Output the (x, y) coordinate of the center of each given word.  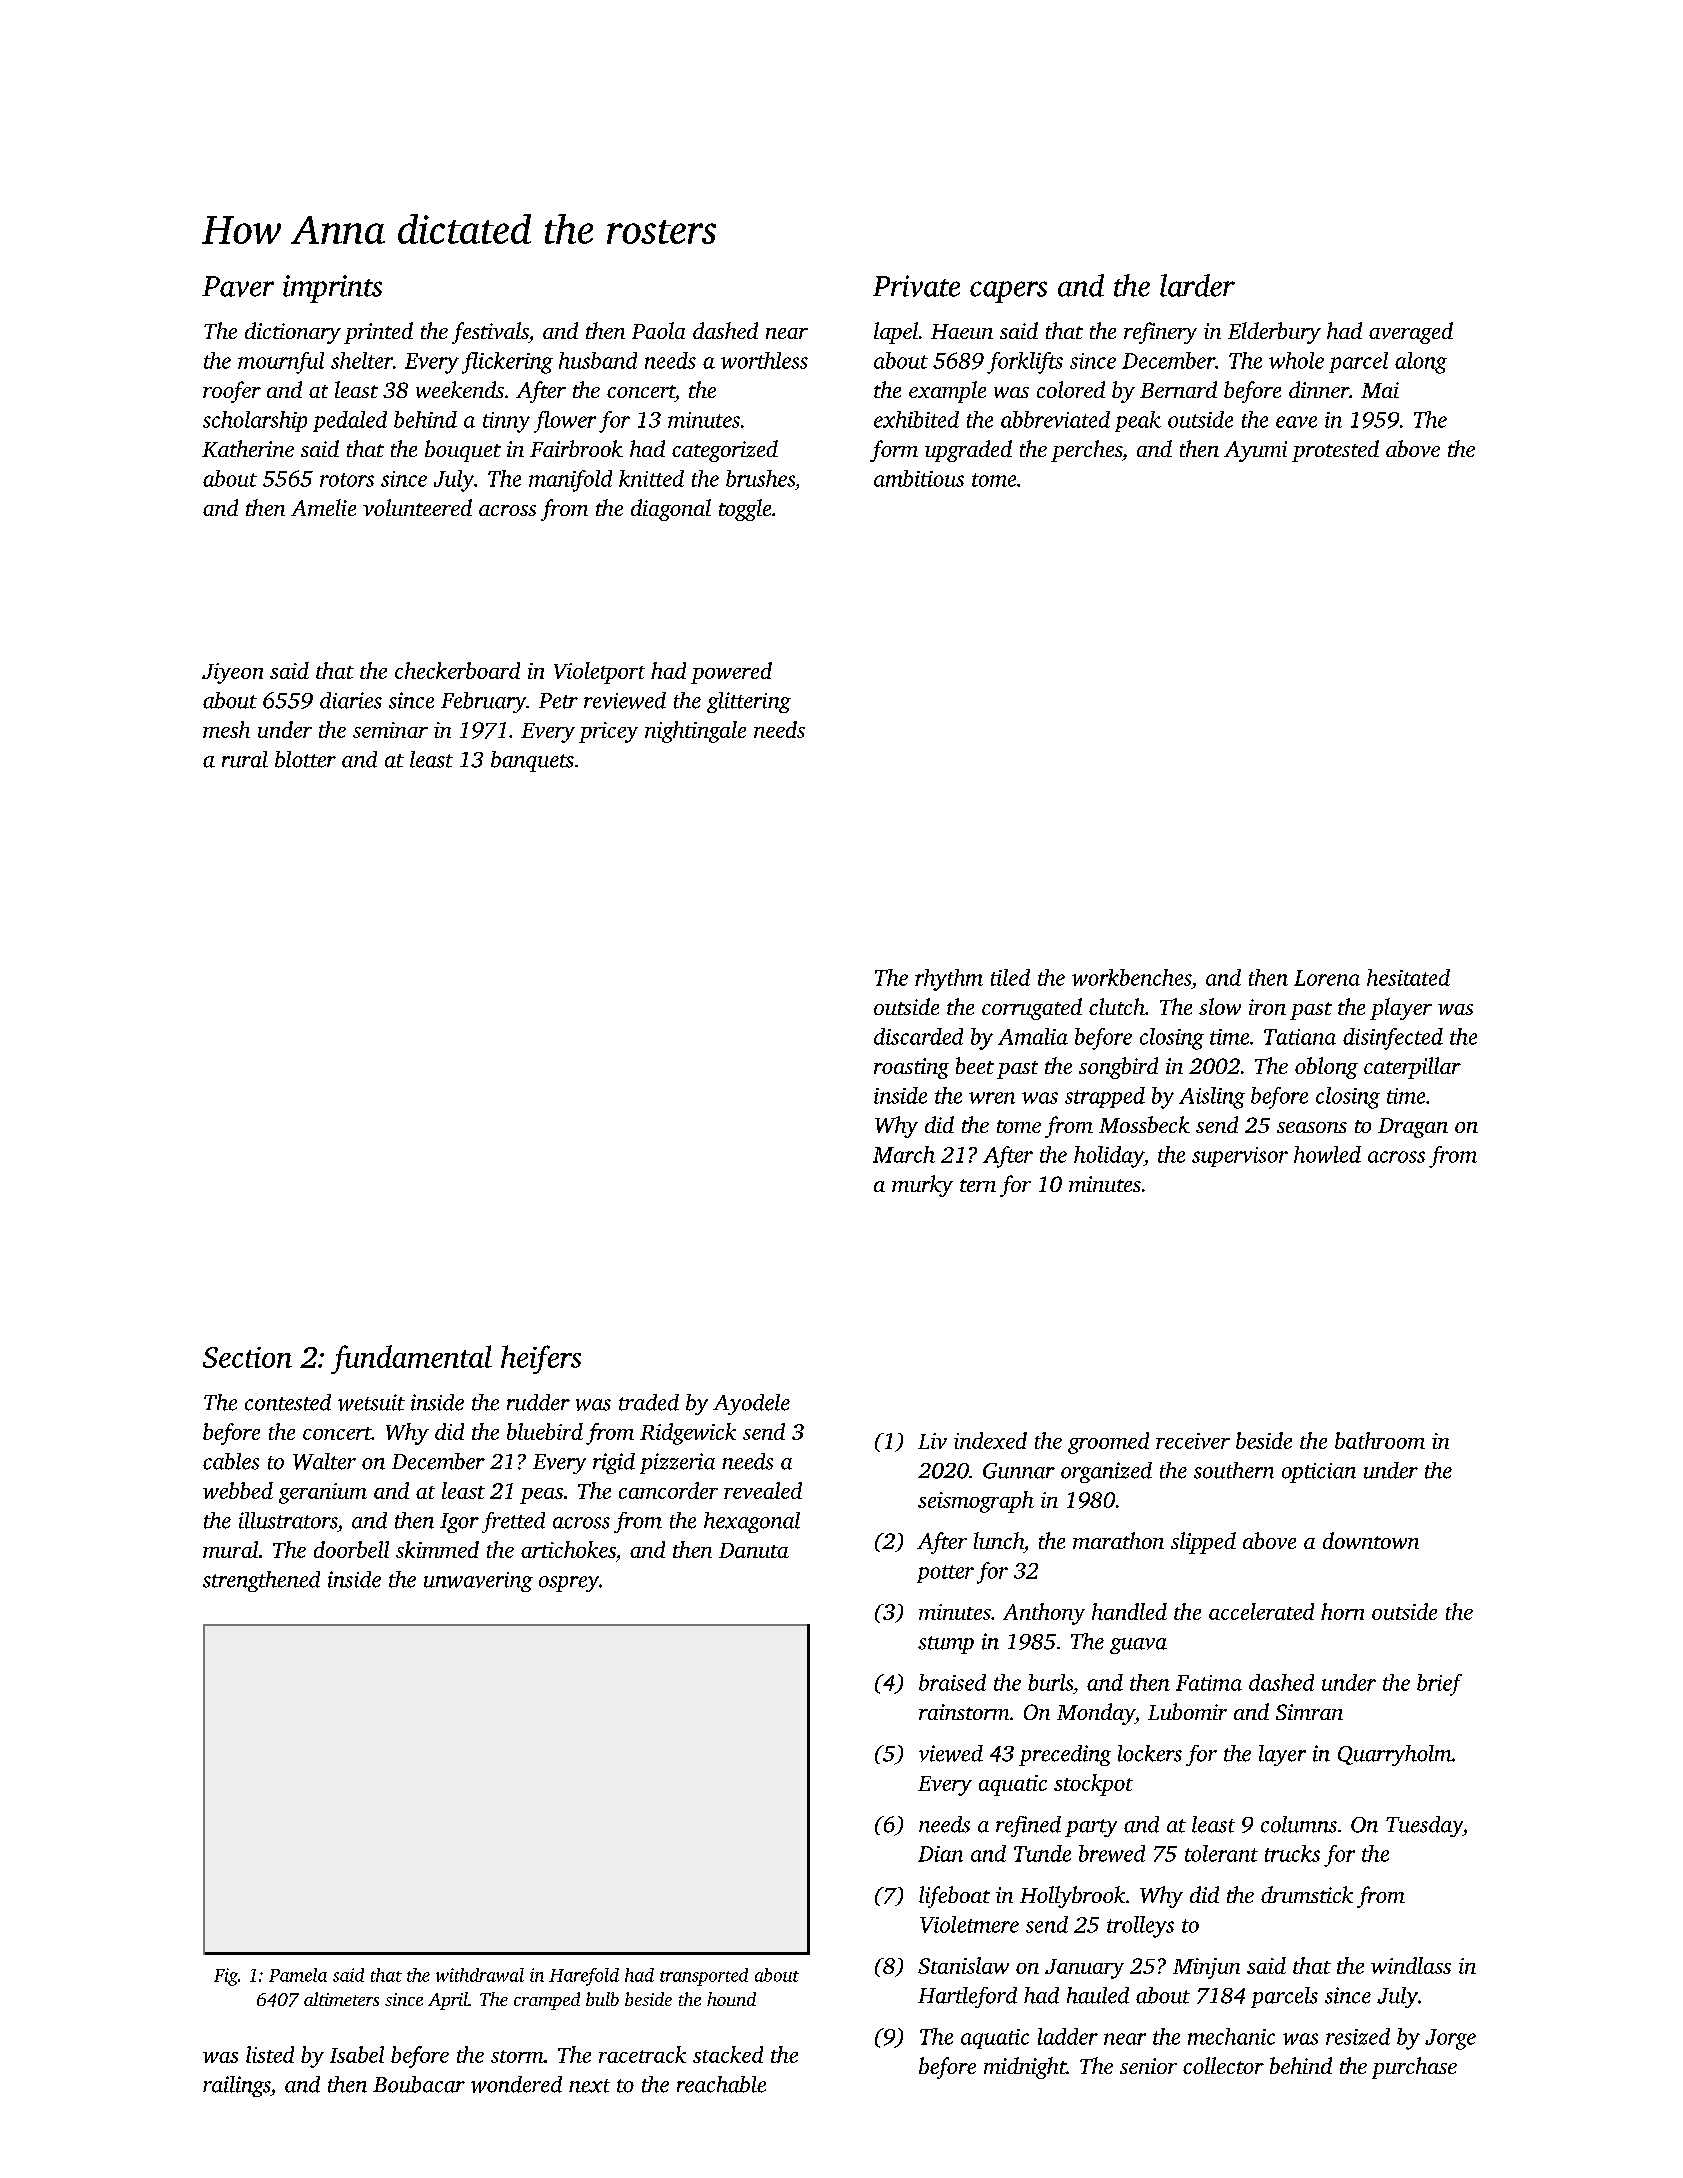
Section (247, 1357)
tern (978, 1185)
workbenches (1131, 977)
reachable (721, 2084)
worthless (764, 360)
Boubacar (419, 2084)
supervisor (1240, 1157)
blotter (305, 759)
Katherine (248, 448)
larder (1197, 285)
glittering (749, 702)
